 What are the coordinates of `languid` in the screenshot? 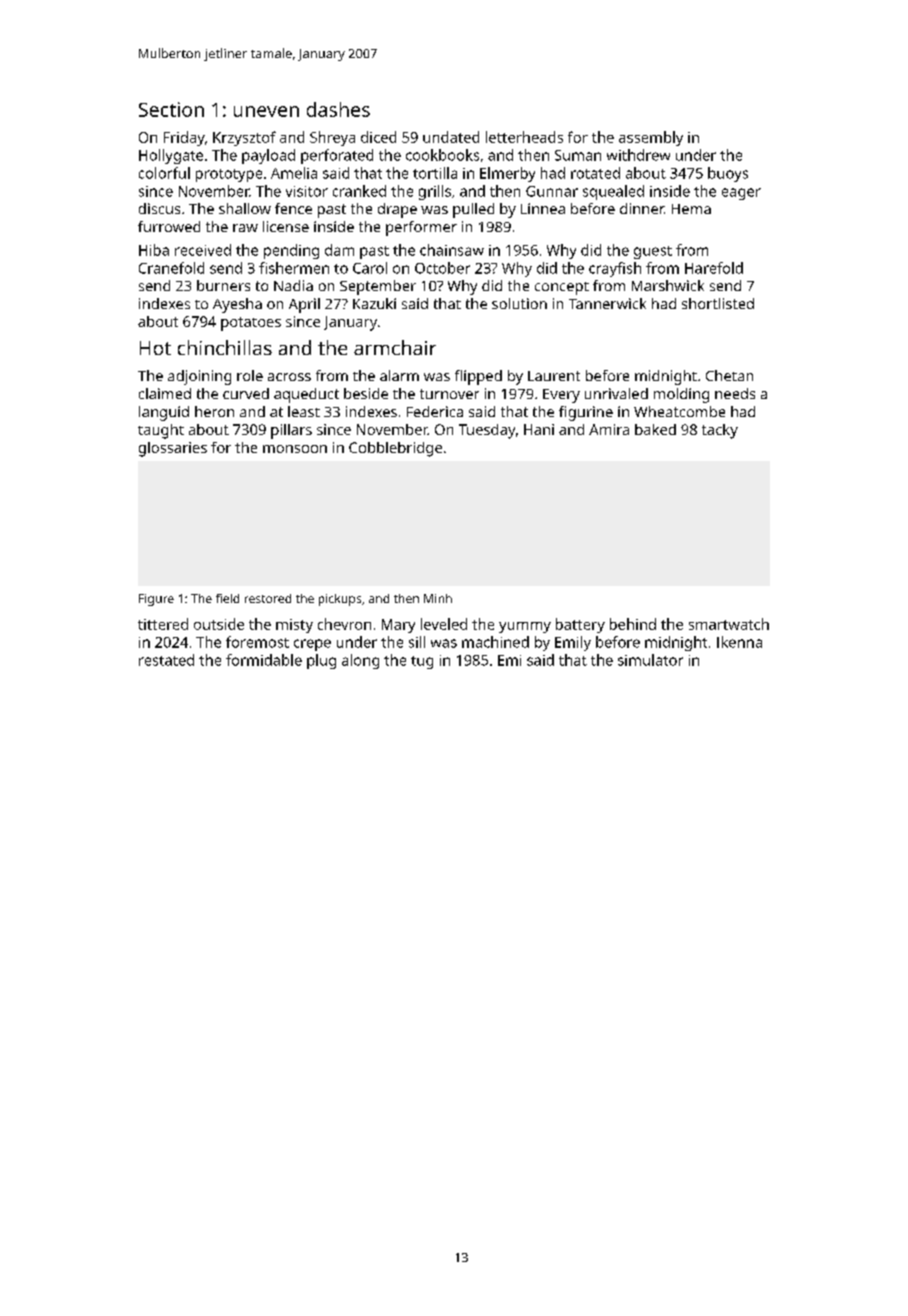 It's located at (164, 413).
